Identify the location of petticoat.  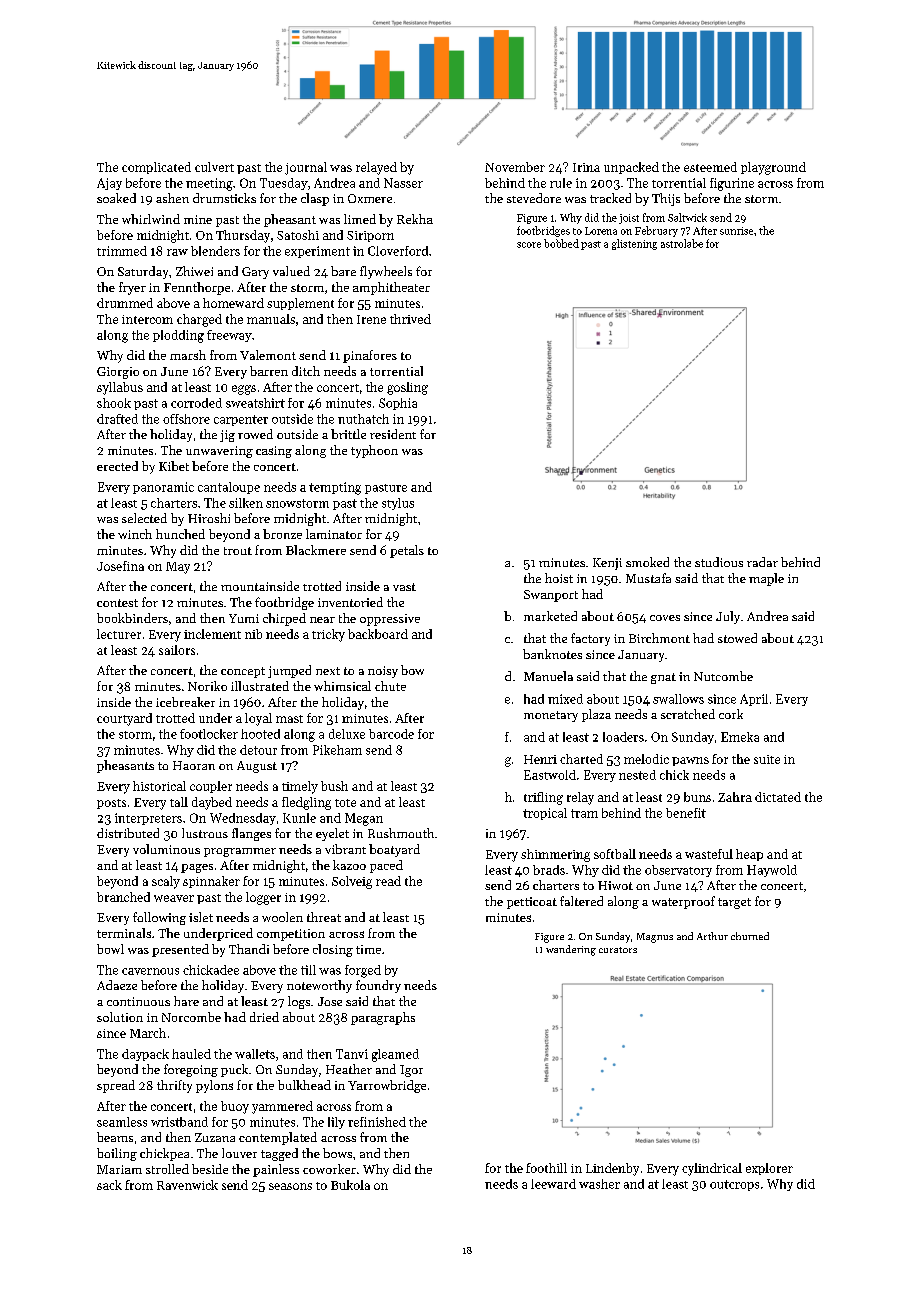
(532, 903).
